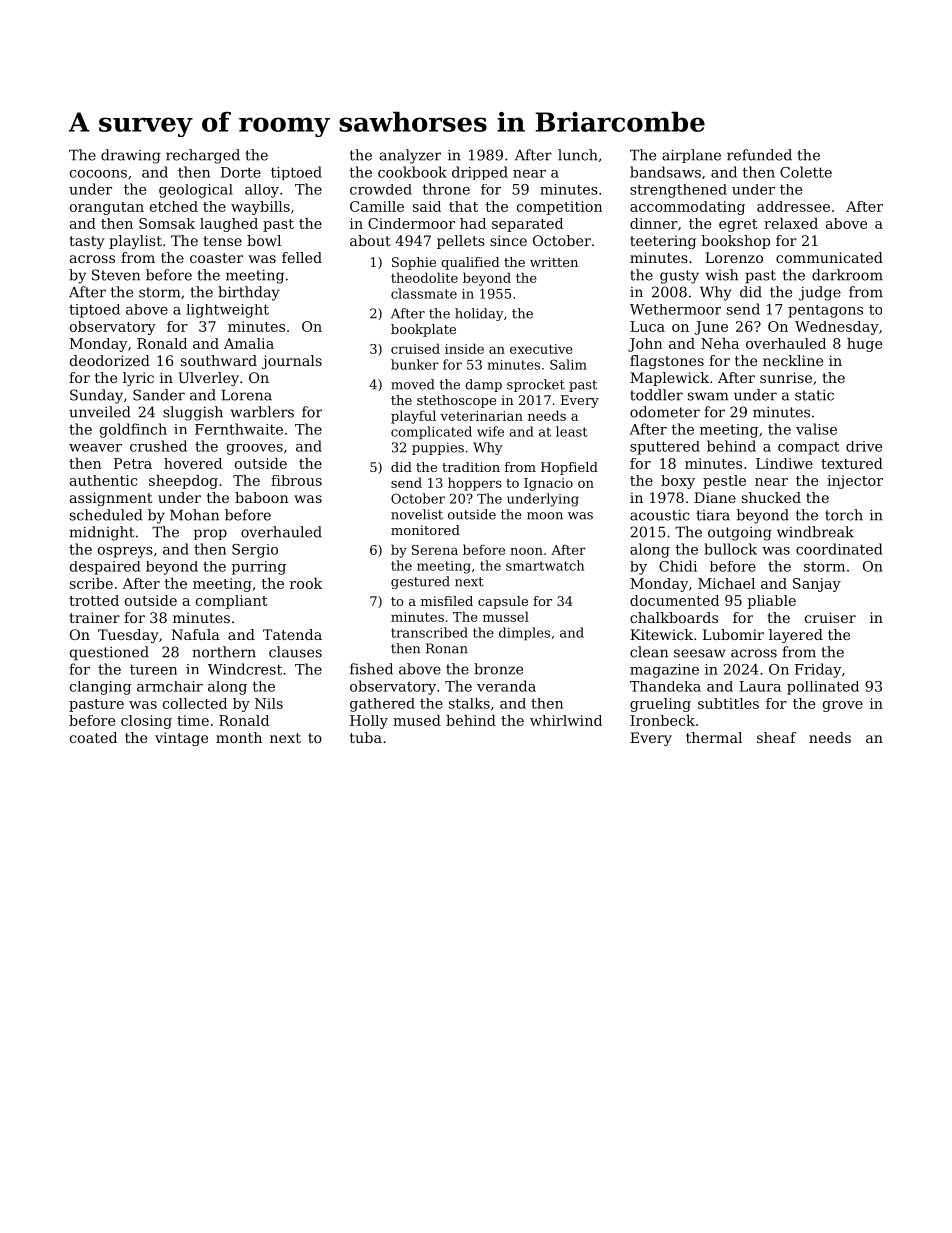 The image size is (952, 1233). I want to click on layered, so click(796, 636).
